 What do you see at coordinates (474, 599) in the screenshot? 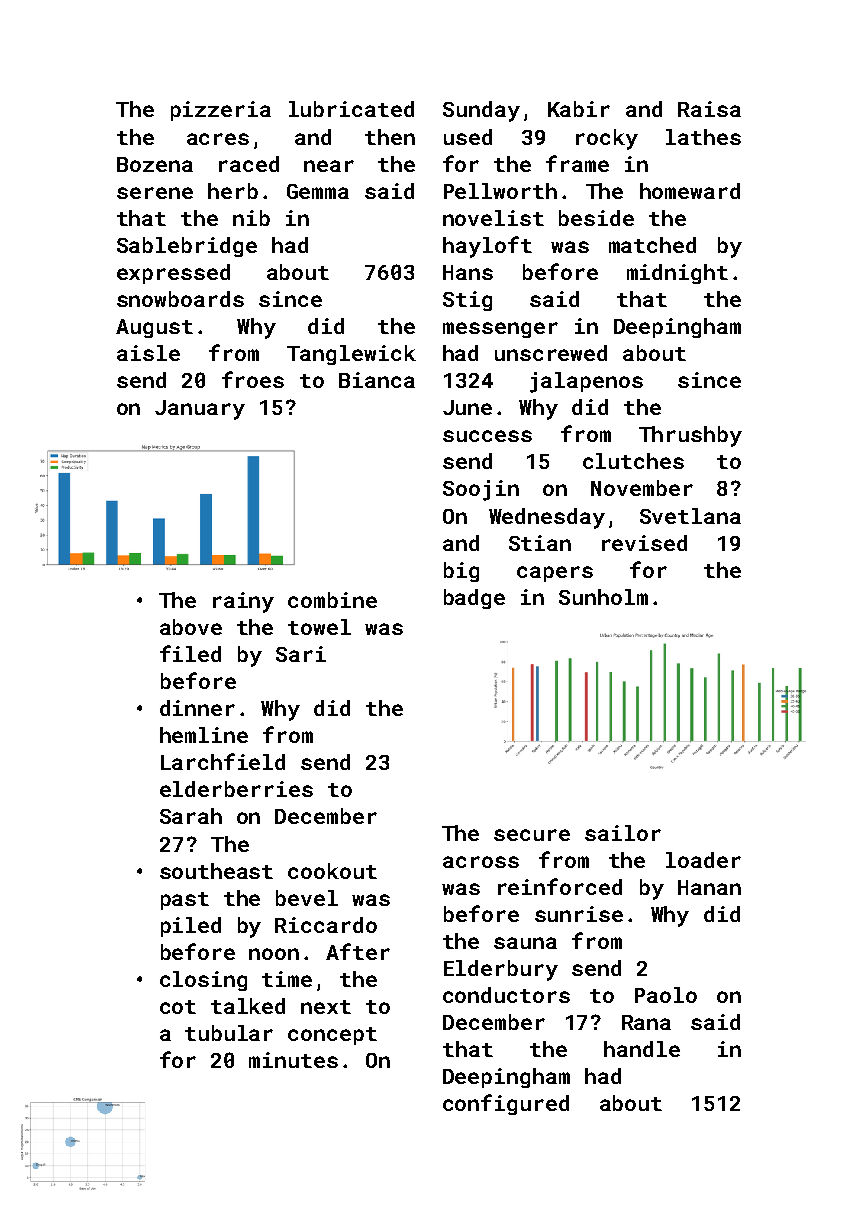
I see `badge` at bounding box center [474, 599].
